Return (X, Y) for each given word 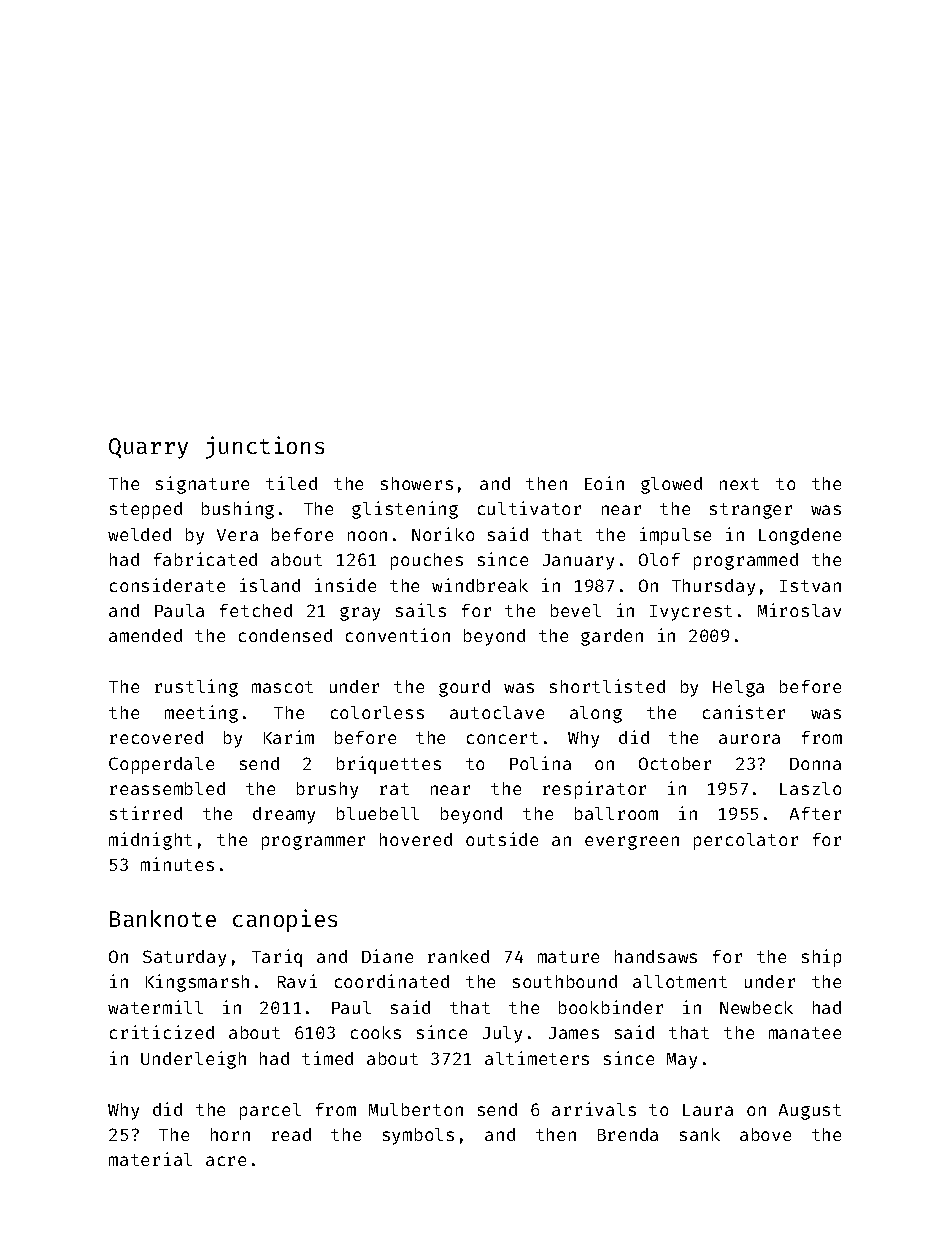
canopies (285, 920)
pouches (427, 561)
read (291, 1134)
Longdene (800, 536)
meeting (201, 714)
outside (502, 839)
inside (345, 585)
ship (821, 958)
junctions (265, 447)
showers (417, 483)
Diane (387, 956)
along (596, 714)
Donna (815, 764)
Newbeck (756, 1007)
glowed (671, 485)
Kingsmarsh (197, 983)
